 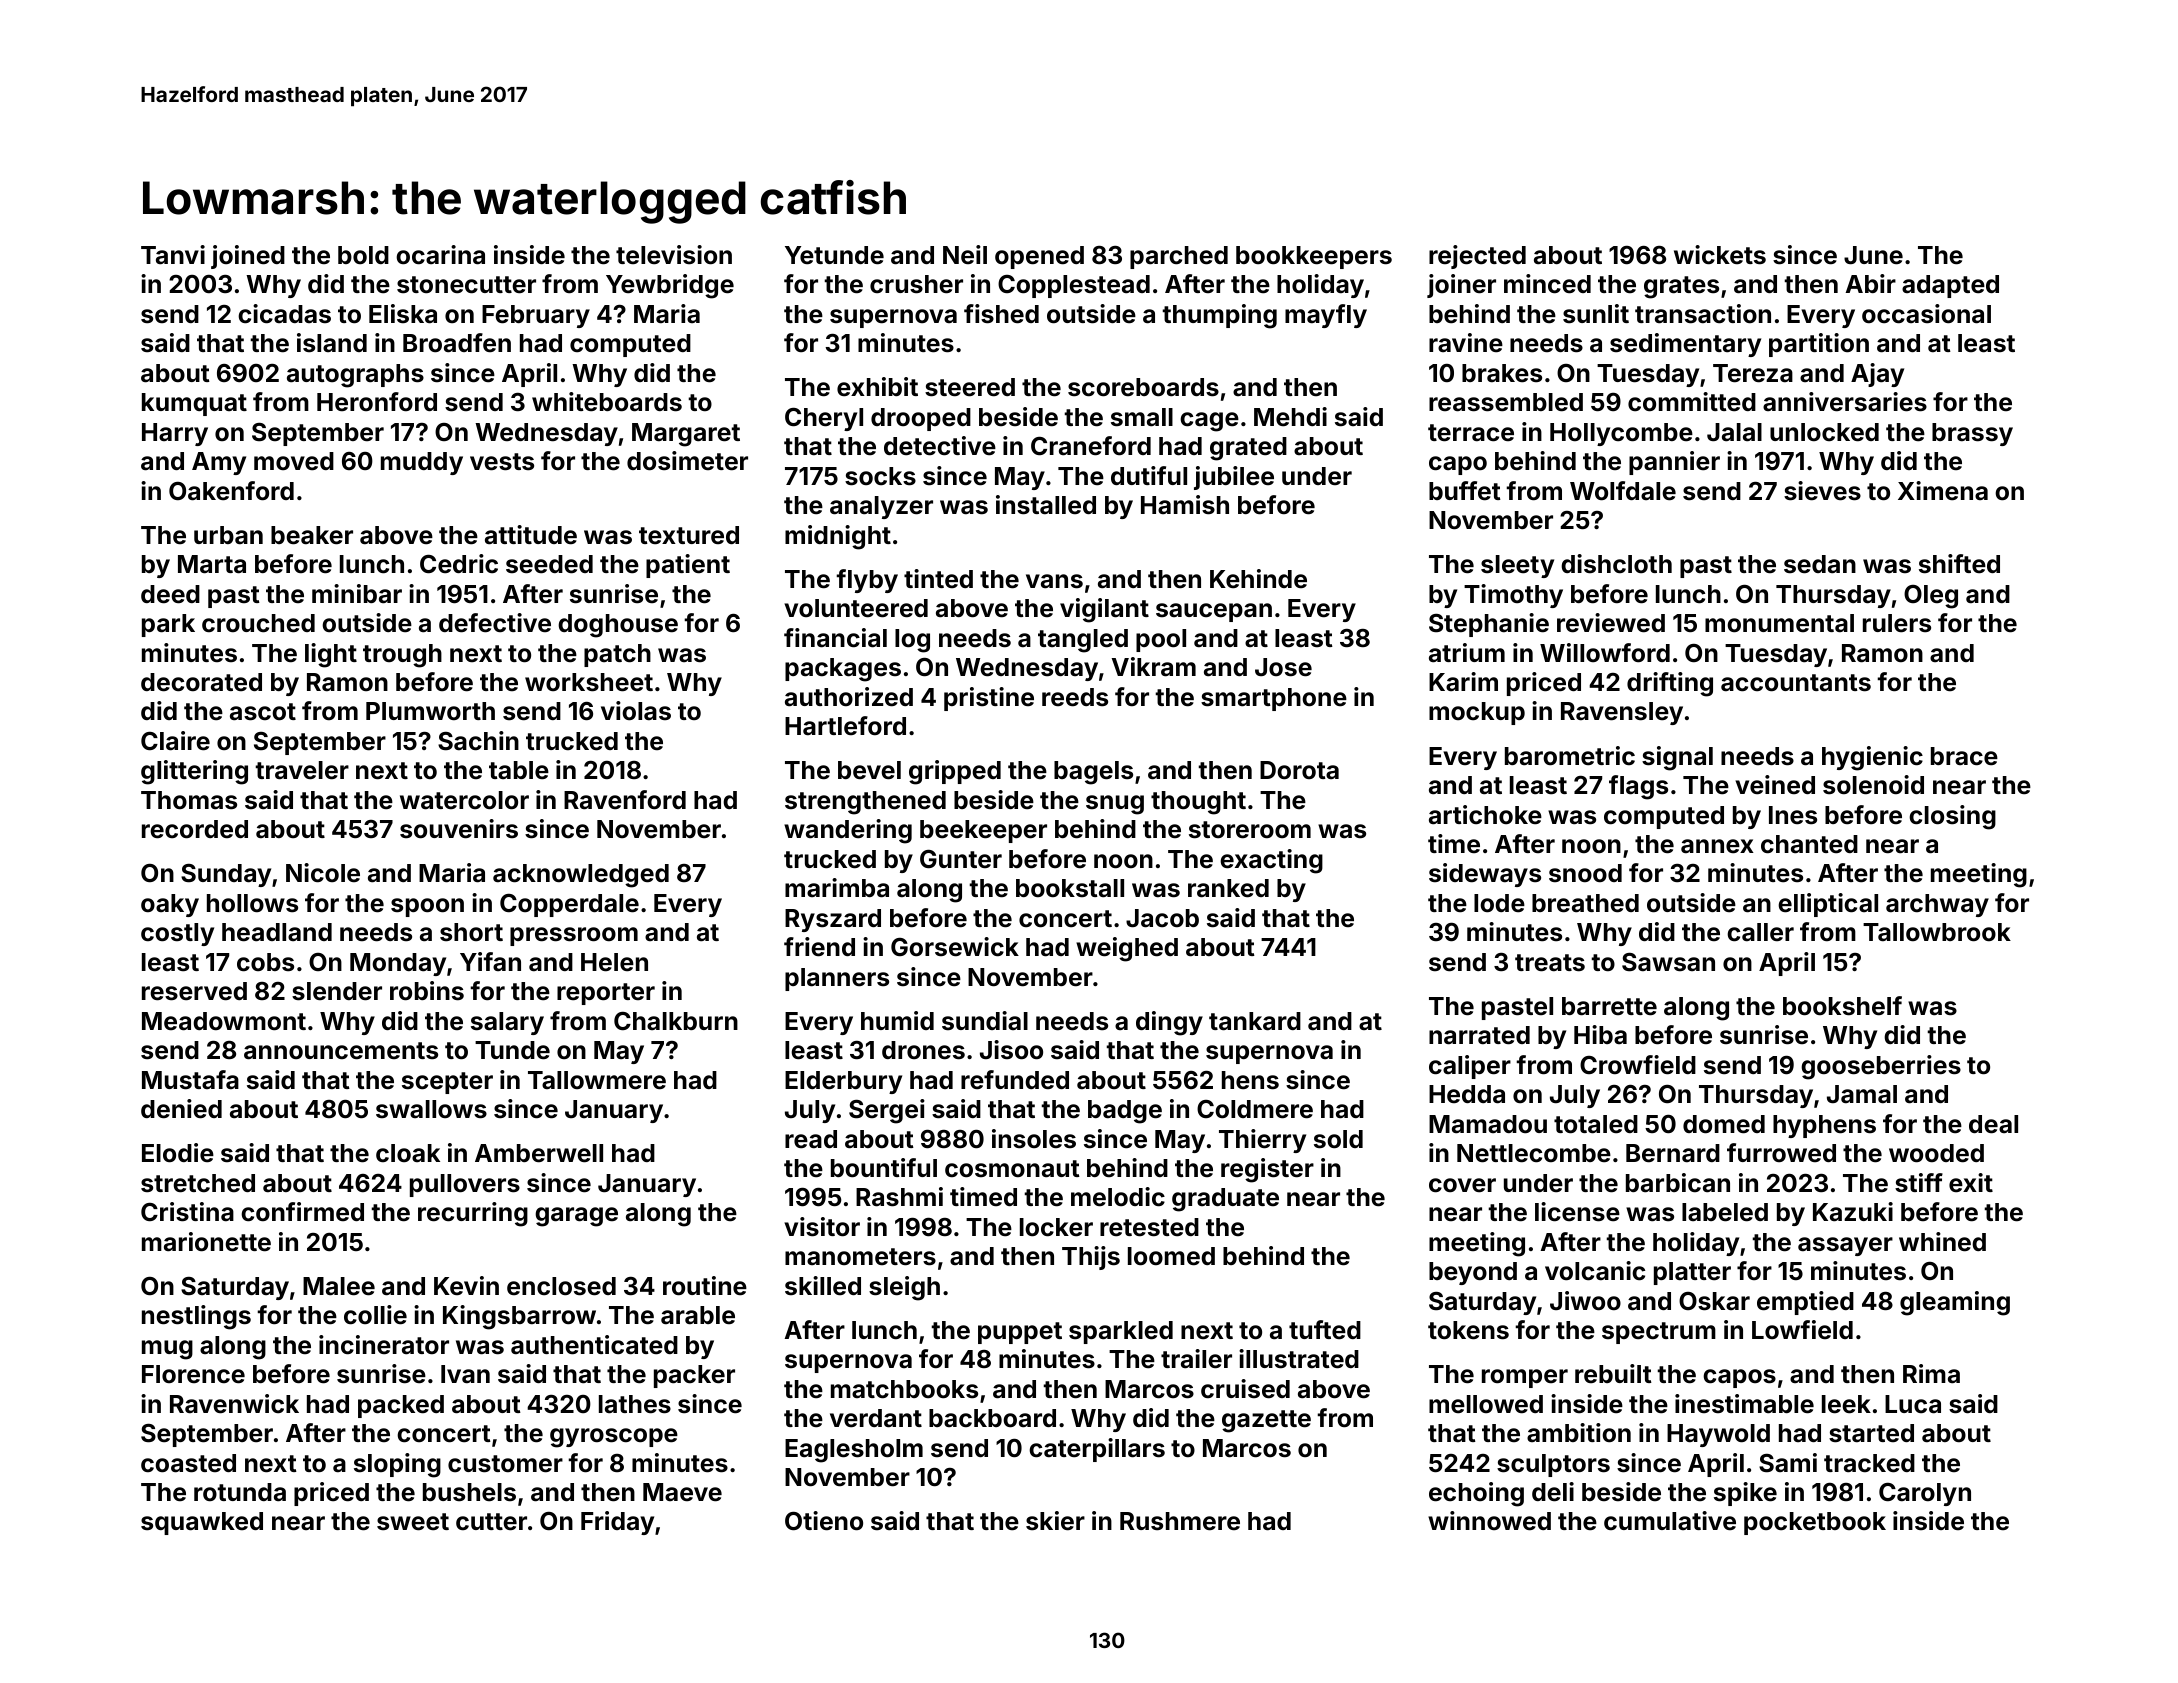 I want to click on Elodie, so click(x=178, y=1153).
